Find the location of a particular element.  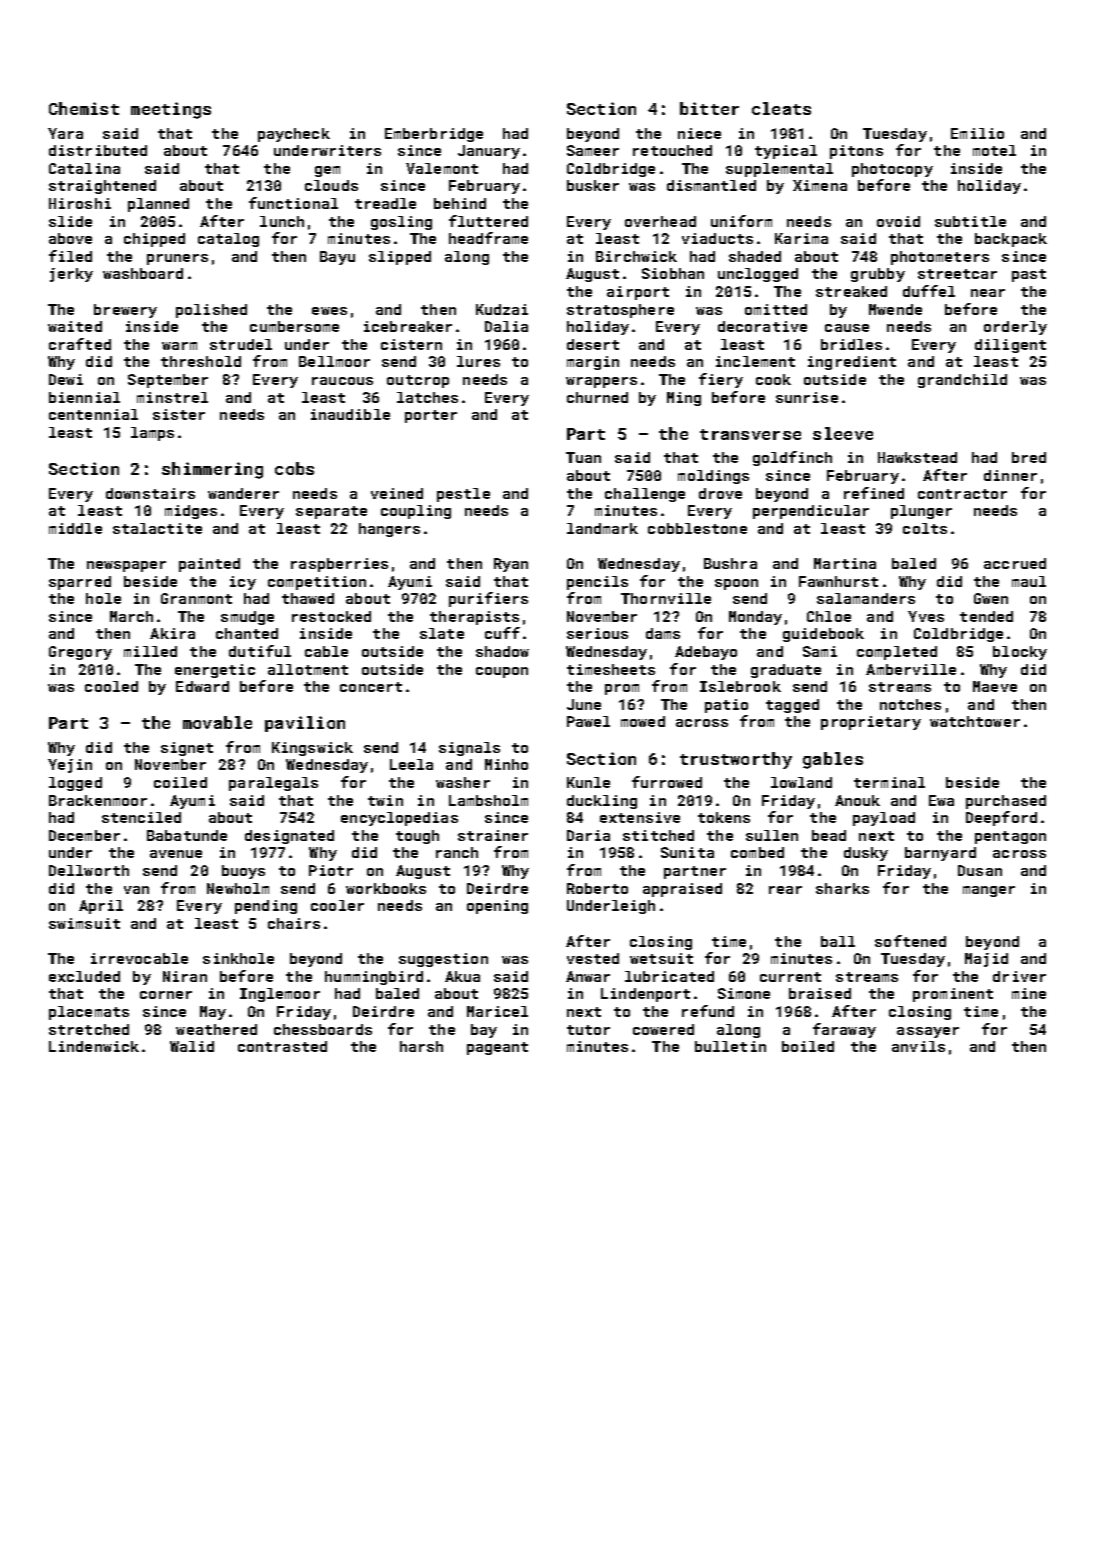

dams is located at coordinates (663, 633).
